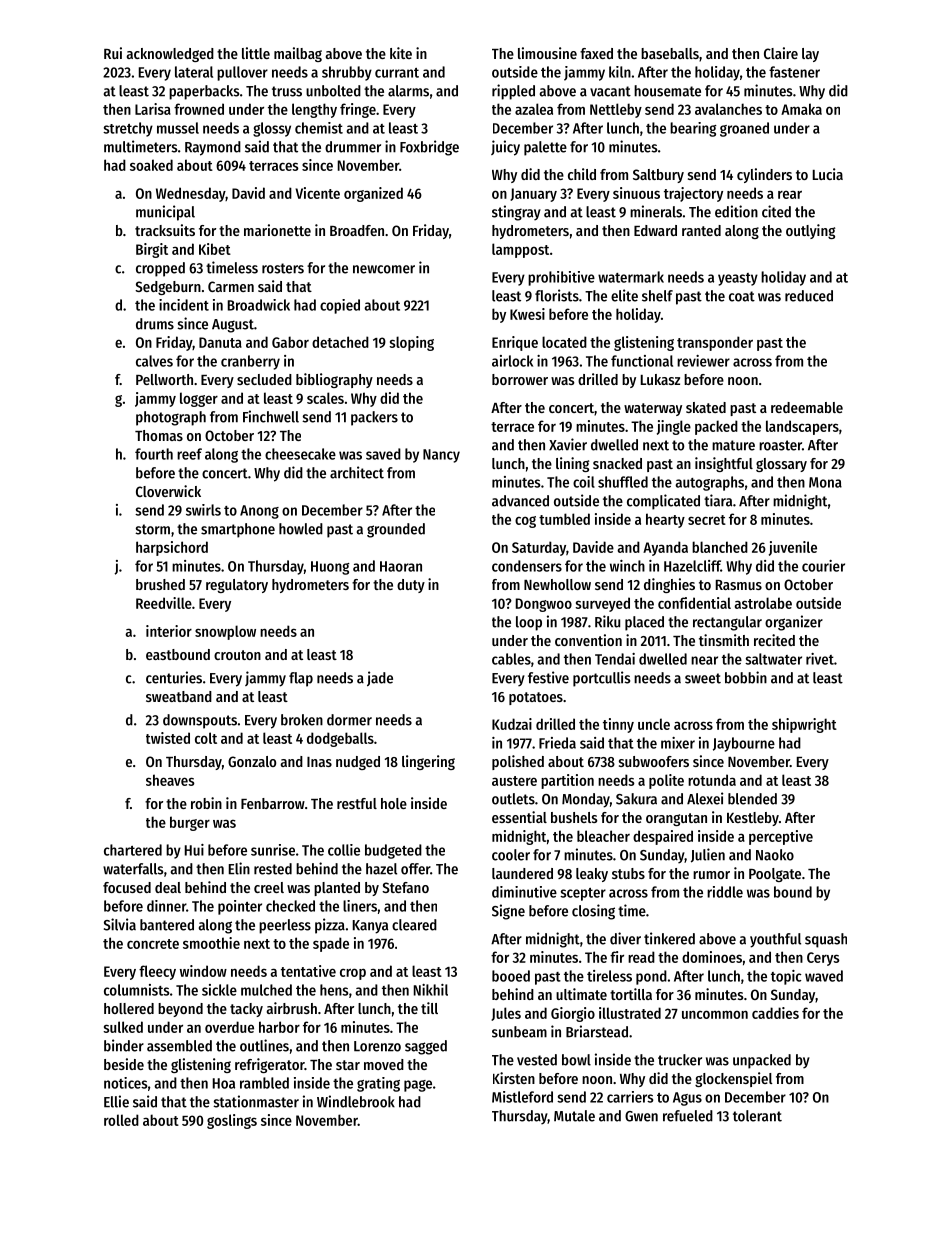 The width and height of the screenshot is (952, 1233). Describe the element at coordinates (242, 73) in the screenshot. I see `pullover` at that location.
